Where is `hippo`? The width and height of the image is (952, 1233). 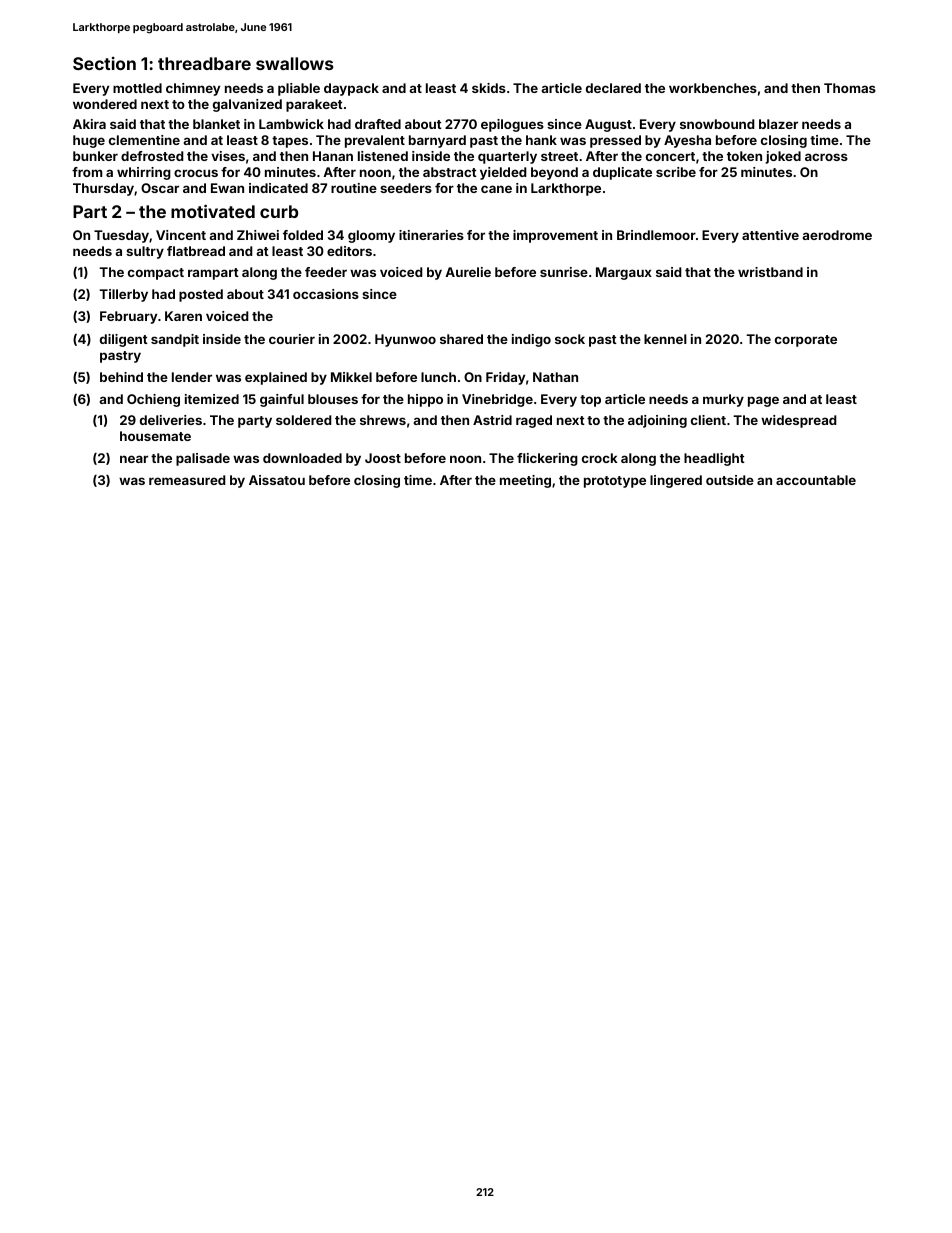 hippo is located at coordinates (425, 400).
